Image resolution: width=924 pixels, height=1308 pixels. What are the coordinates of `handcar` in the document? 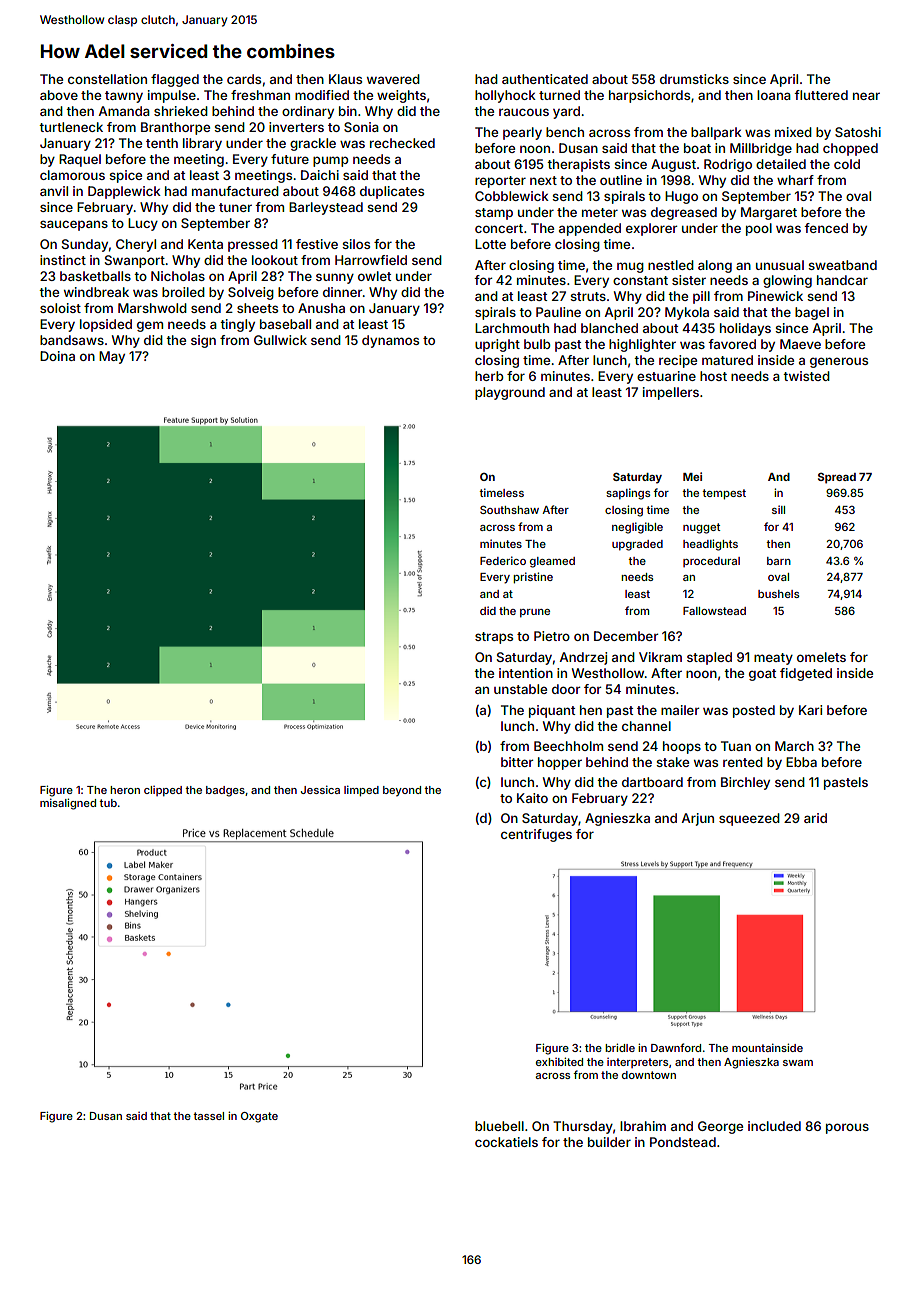 It's located at (842, 280).
